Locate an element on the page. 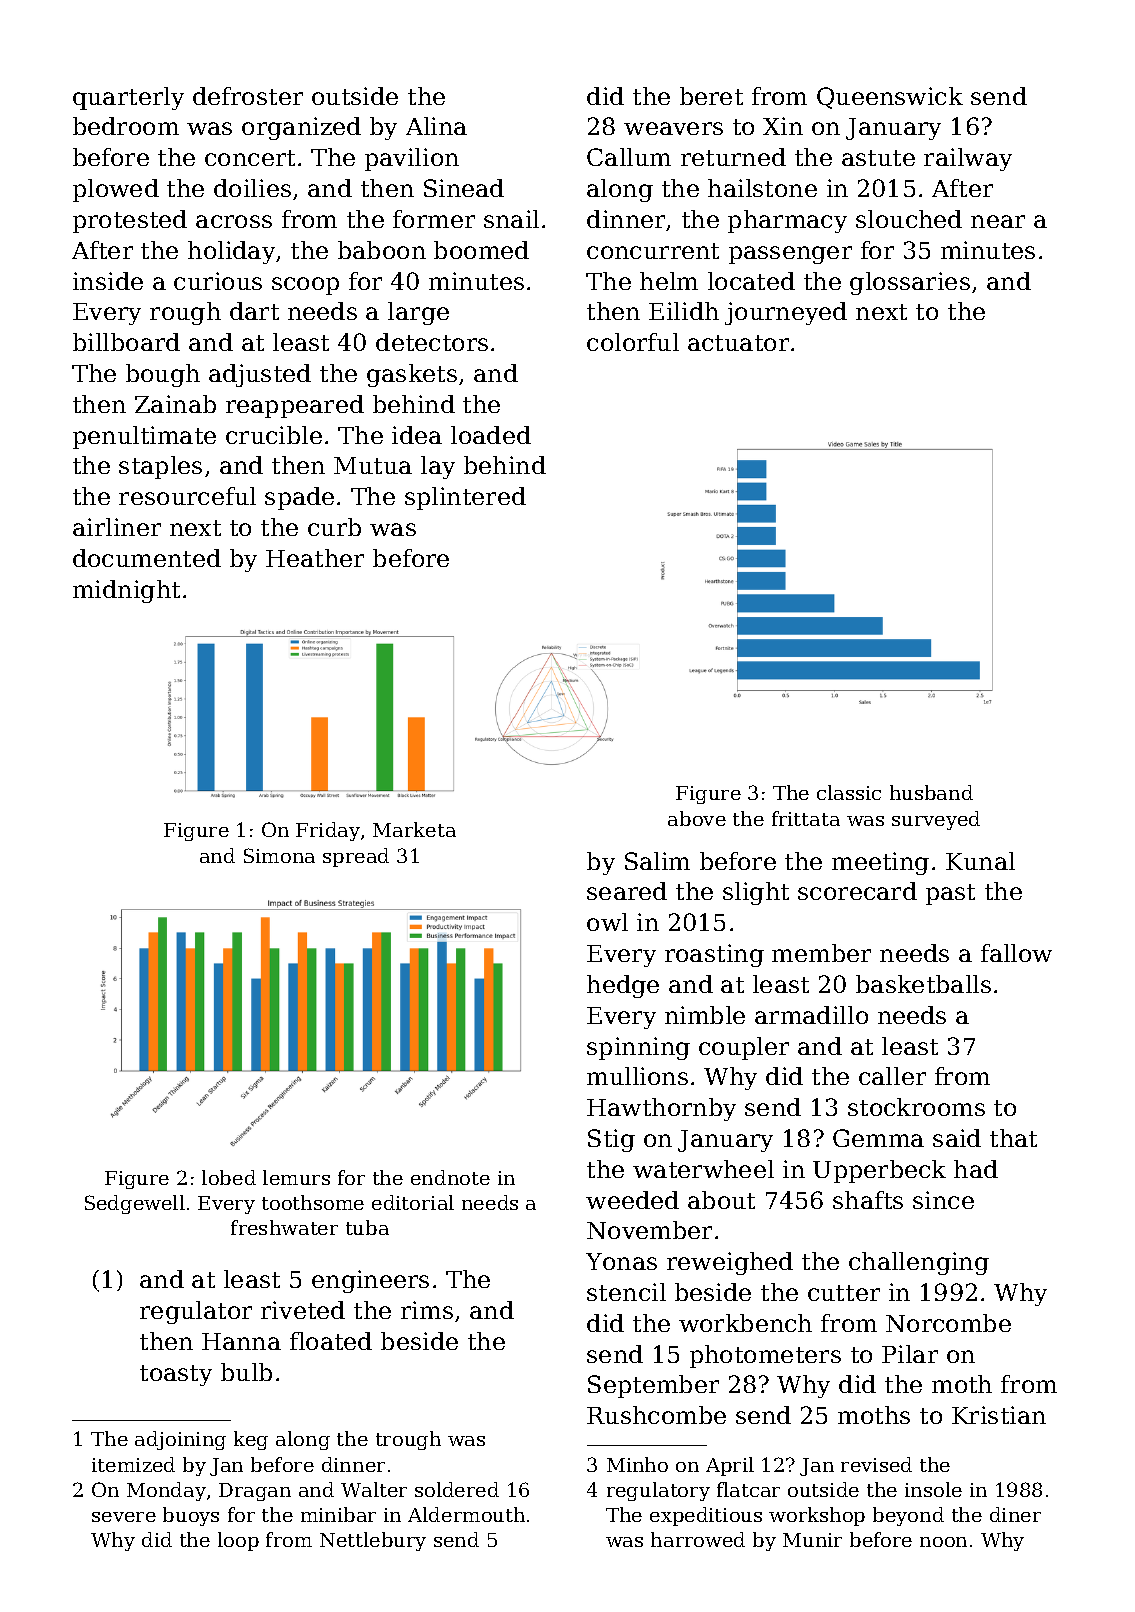  quarterly is located at coordinates (128, 98).
